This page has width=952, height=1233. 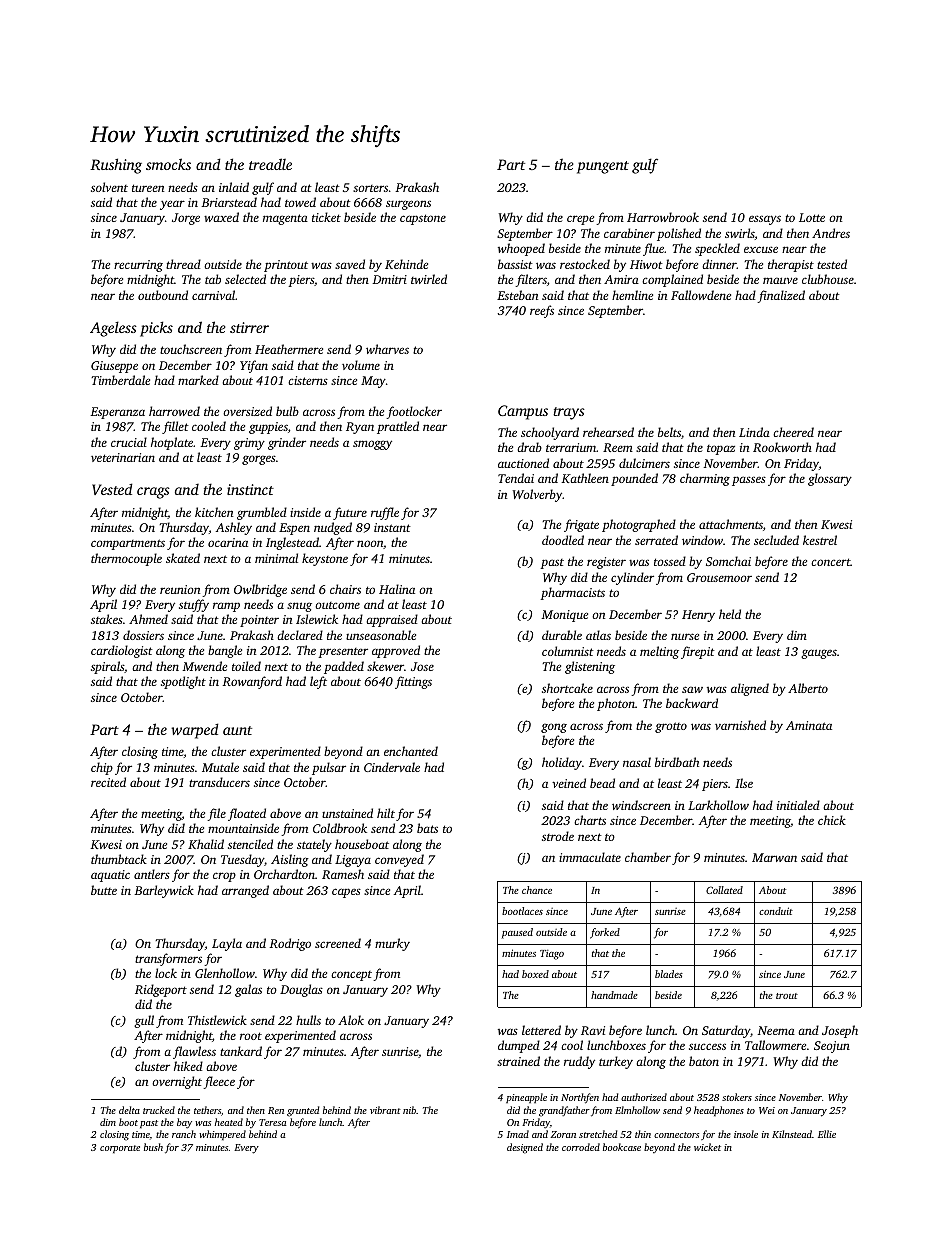 What do you see at coordinates (521, 249) in the page?
I see `whooped` at bounding box center [521, 249].
